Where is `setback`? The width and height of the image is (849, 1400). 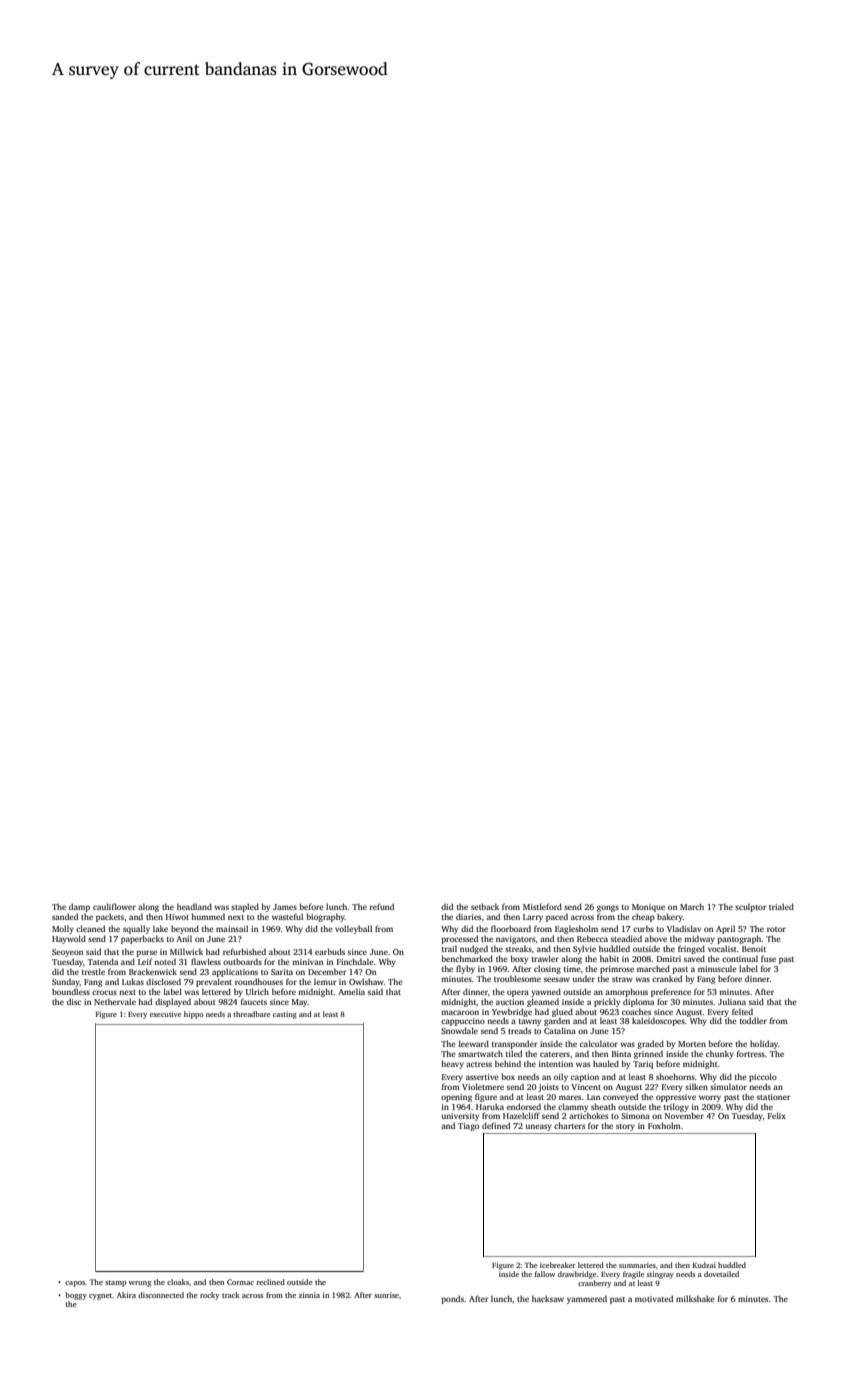
setback is located at coordinates (485, 906).
